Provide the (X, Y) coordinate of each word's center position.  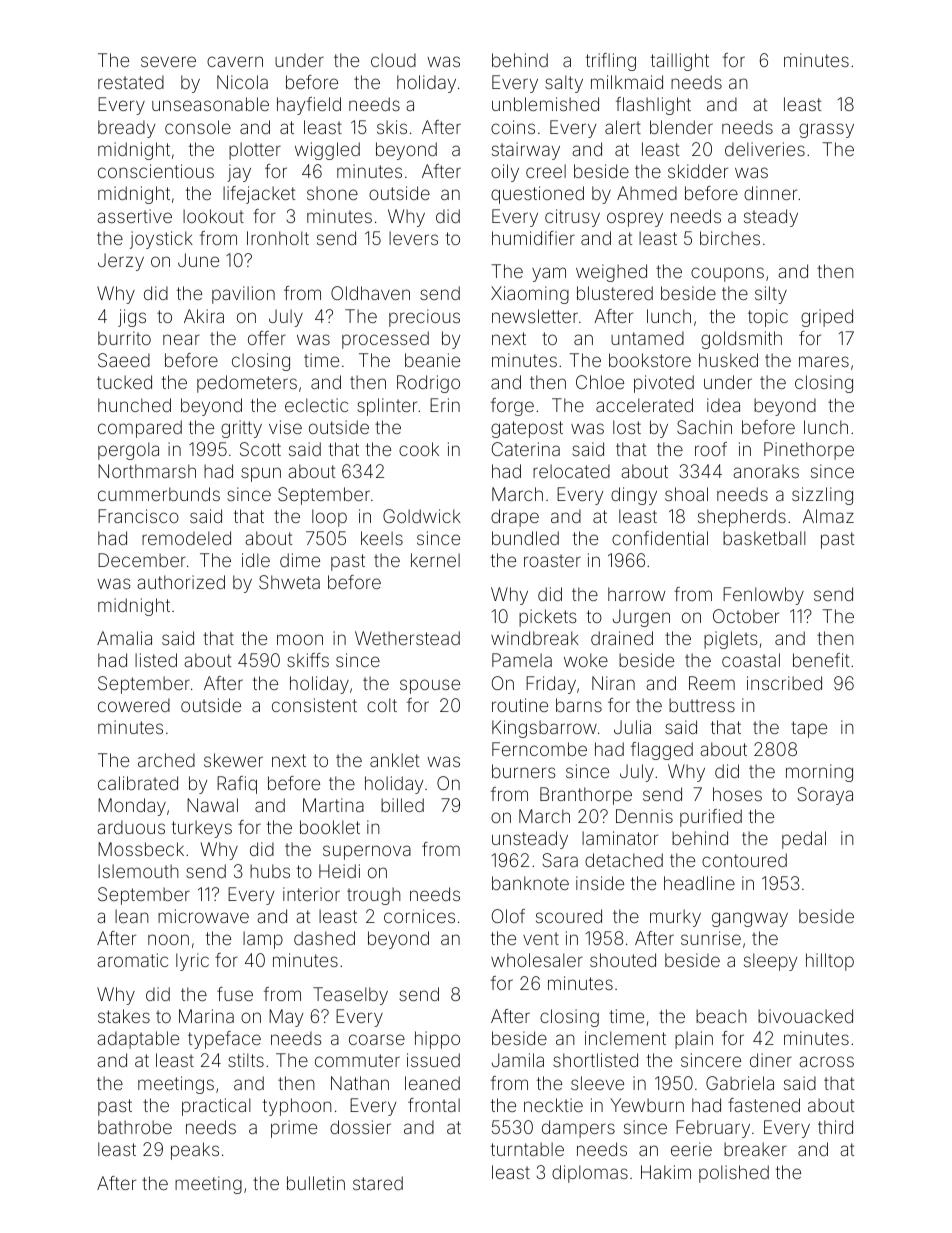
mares (824, 361)
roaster (552, 560)
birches (730, 238)
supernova (367, 852)
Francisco (138, 516)
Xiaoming (530, 295)
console (198, 127)
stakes (124, 1016)
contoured (744, 860)
